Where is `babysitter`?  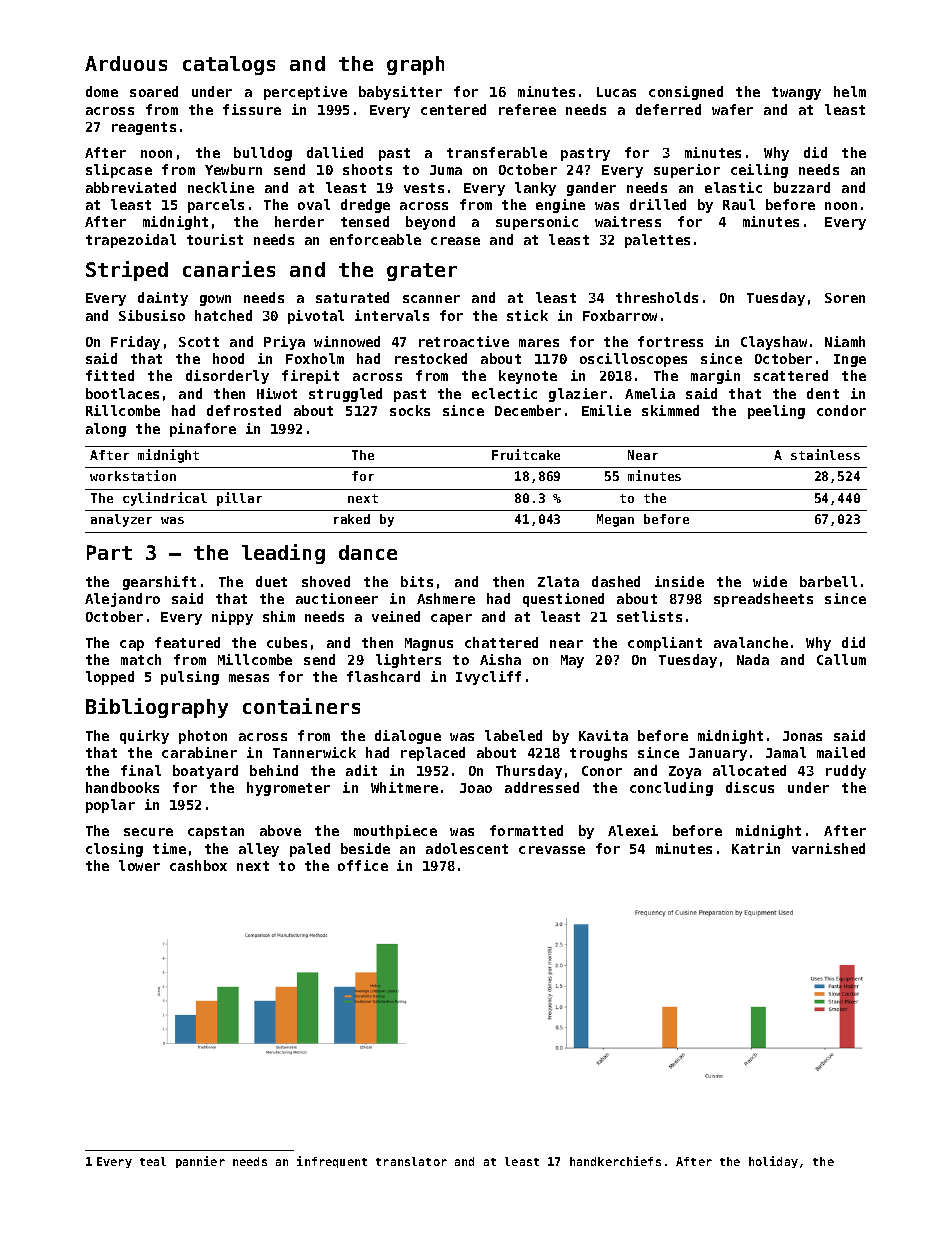
babysitter is located at coordinates (400, 93).
